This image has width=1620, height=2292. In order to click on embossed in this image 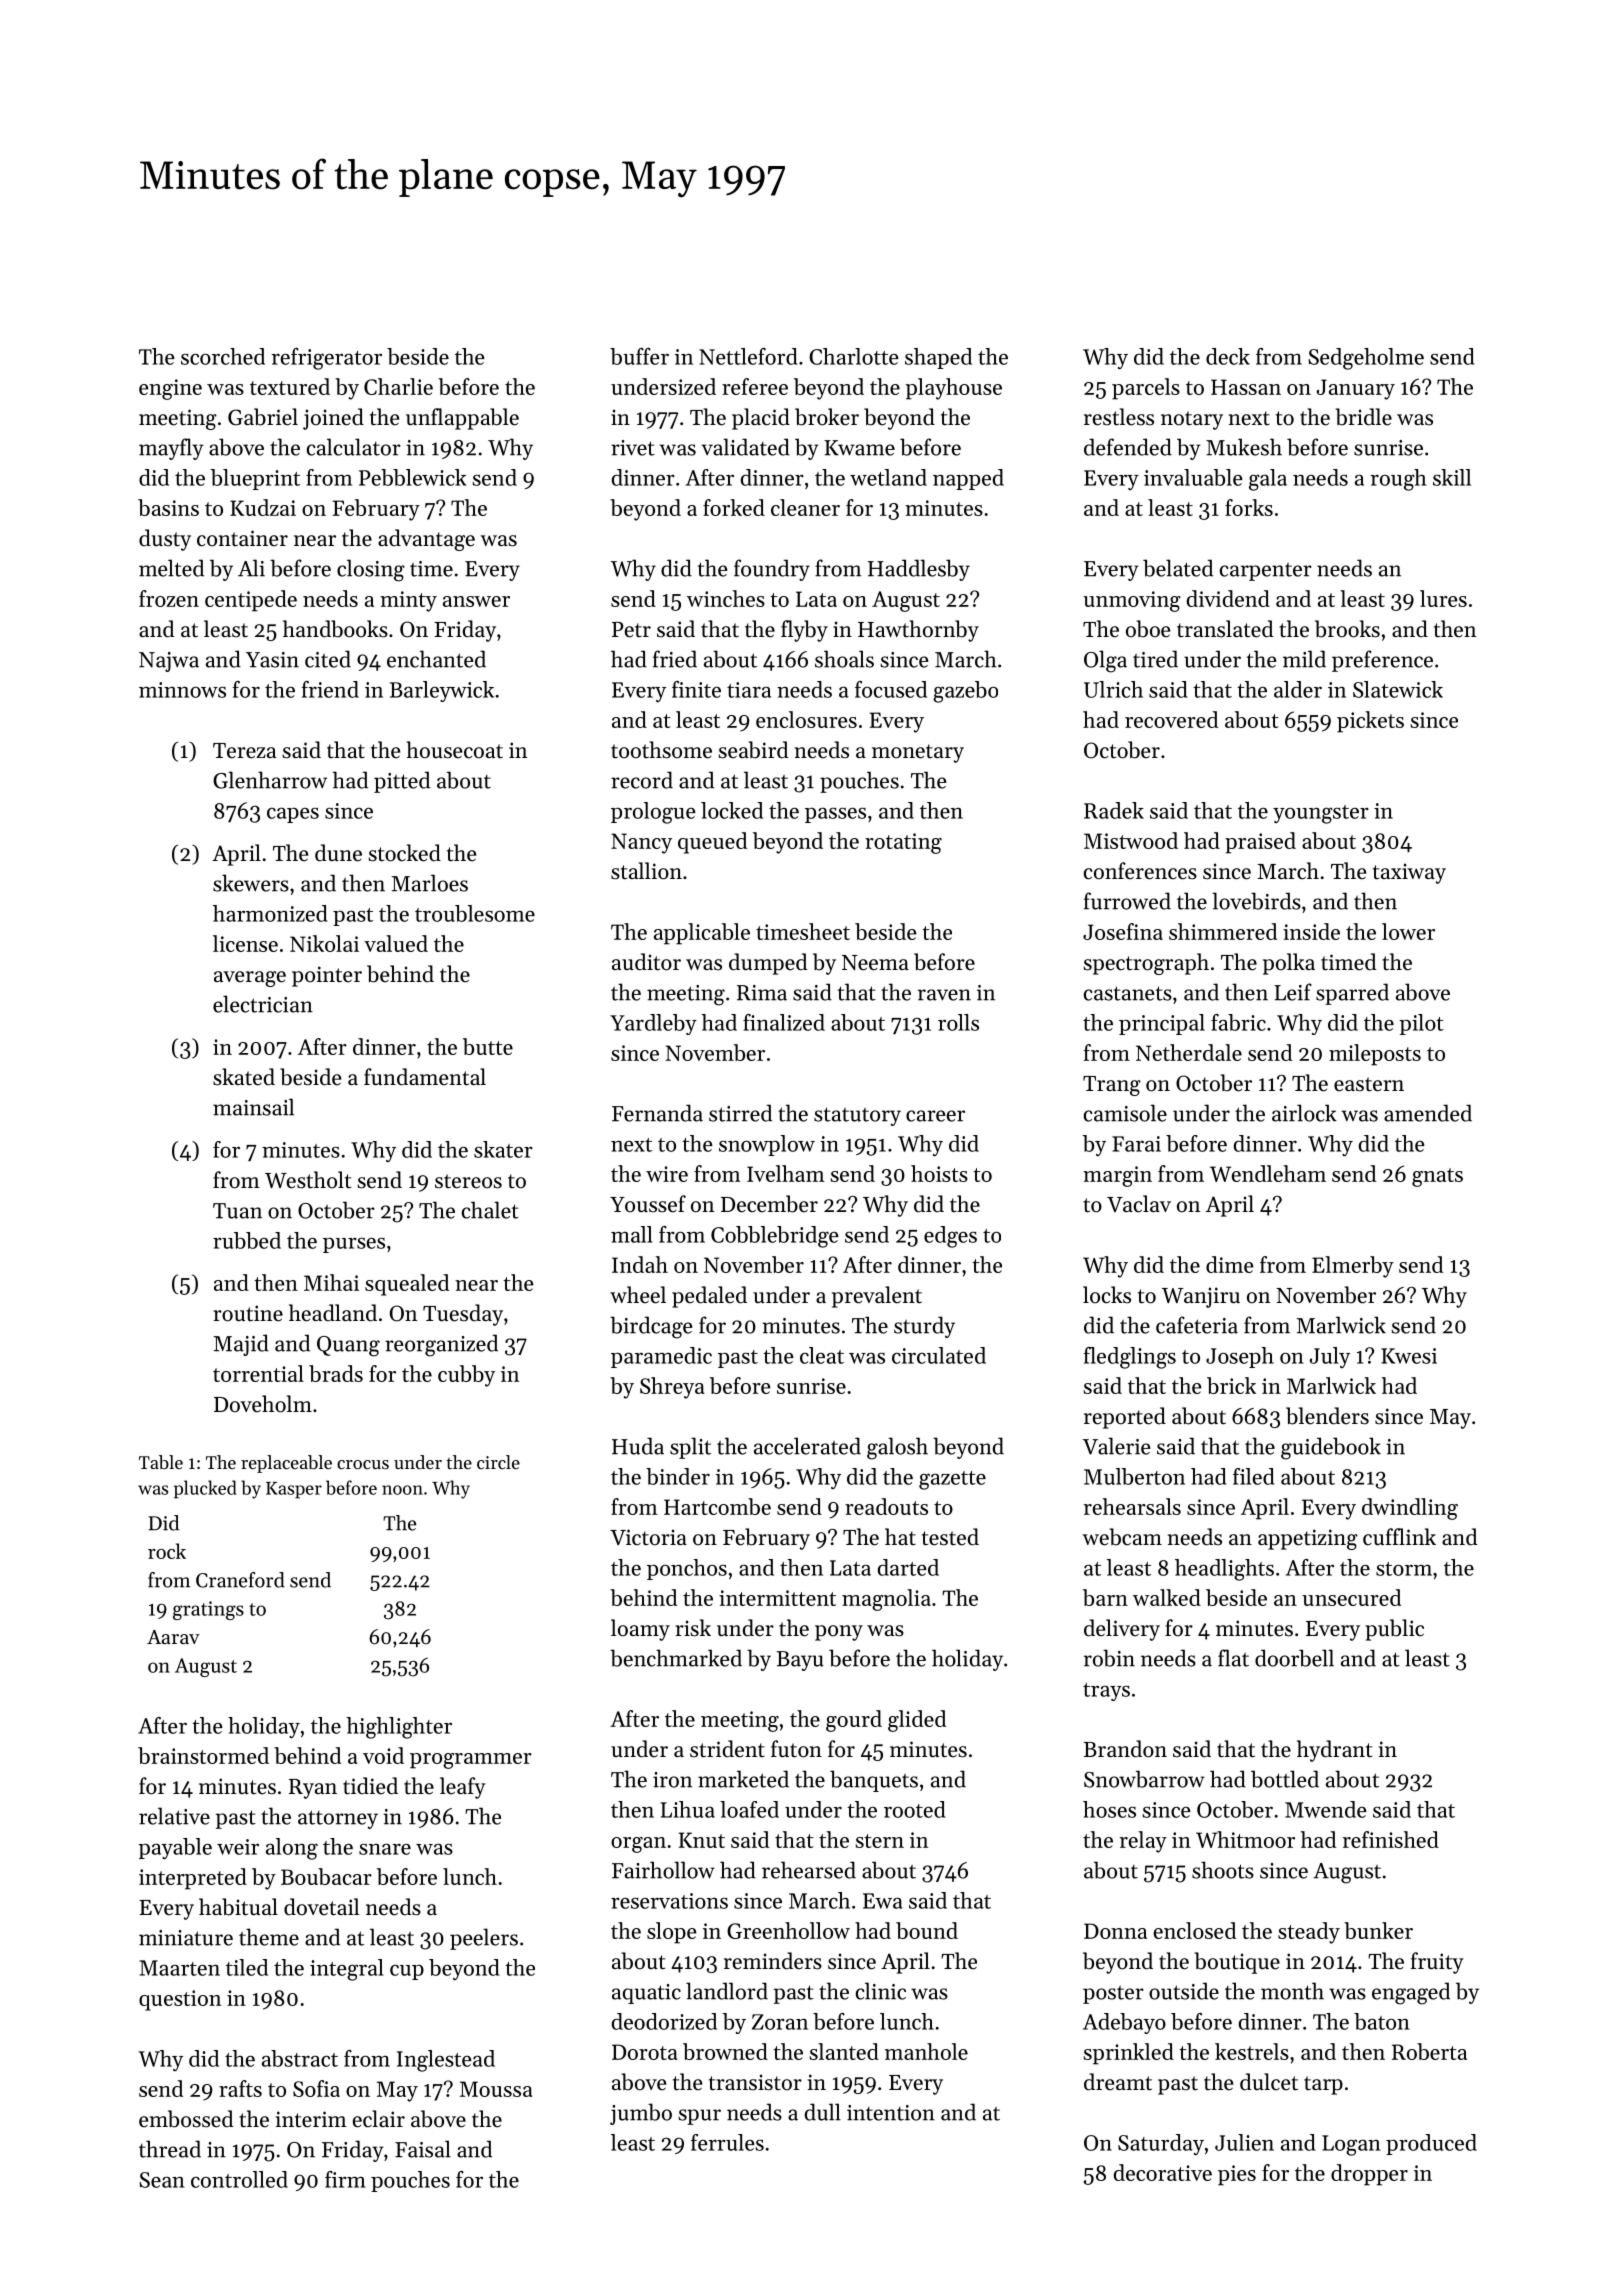, I will do `click(186, 2119)`.
